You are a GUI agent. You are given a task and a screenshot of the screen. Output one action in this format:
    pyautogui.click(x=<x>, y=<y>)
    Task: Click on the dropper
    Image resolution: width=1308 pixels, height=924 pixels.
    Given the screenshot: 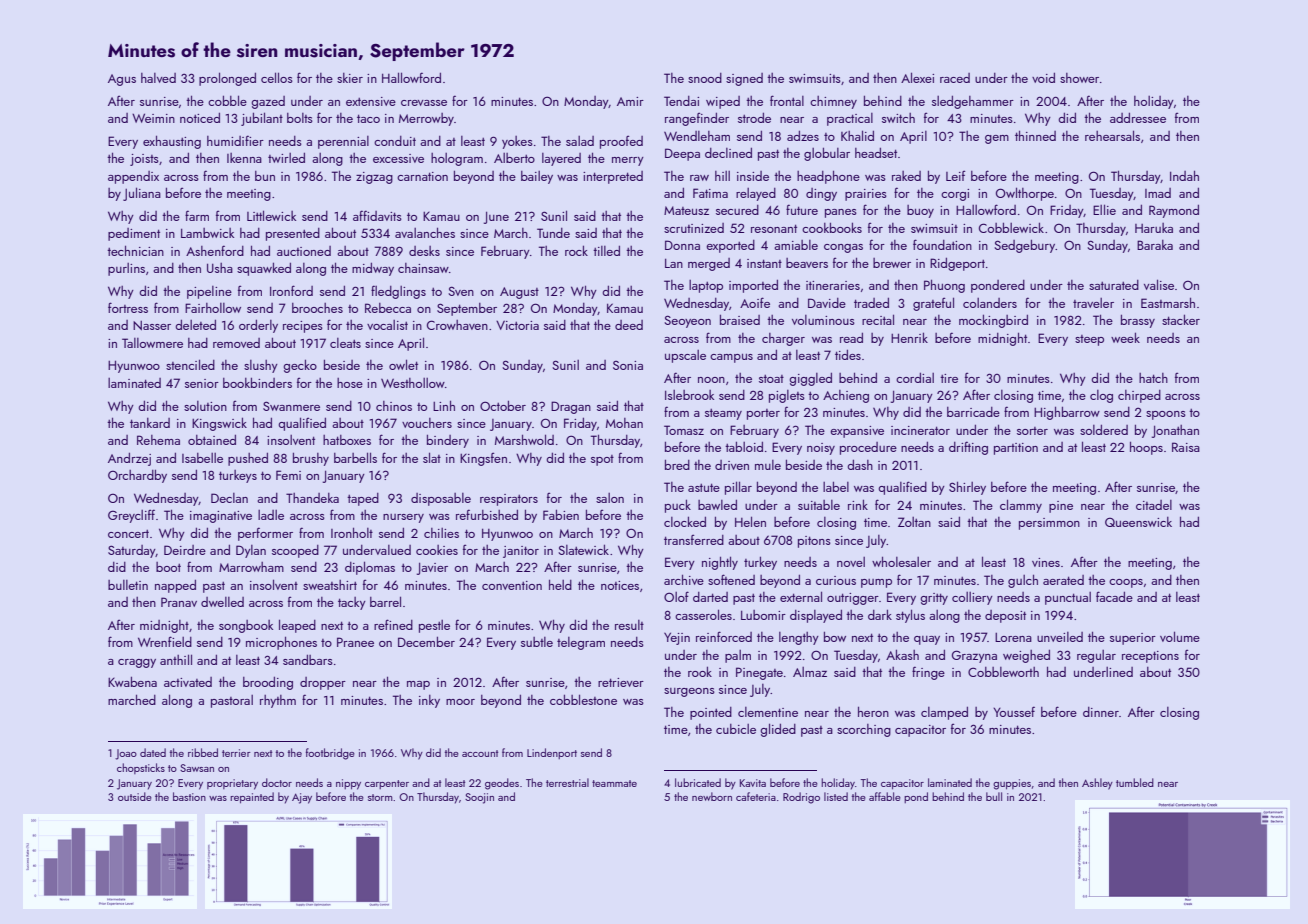 What is the action you would take?
    pyautogui.click(x=323, y=683)
